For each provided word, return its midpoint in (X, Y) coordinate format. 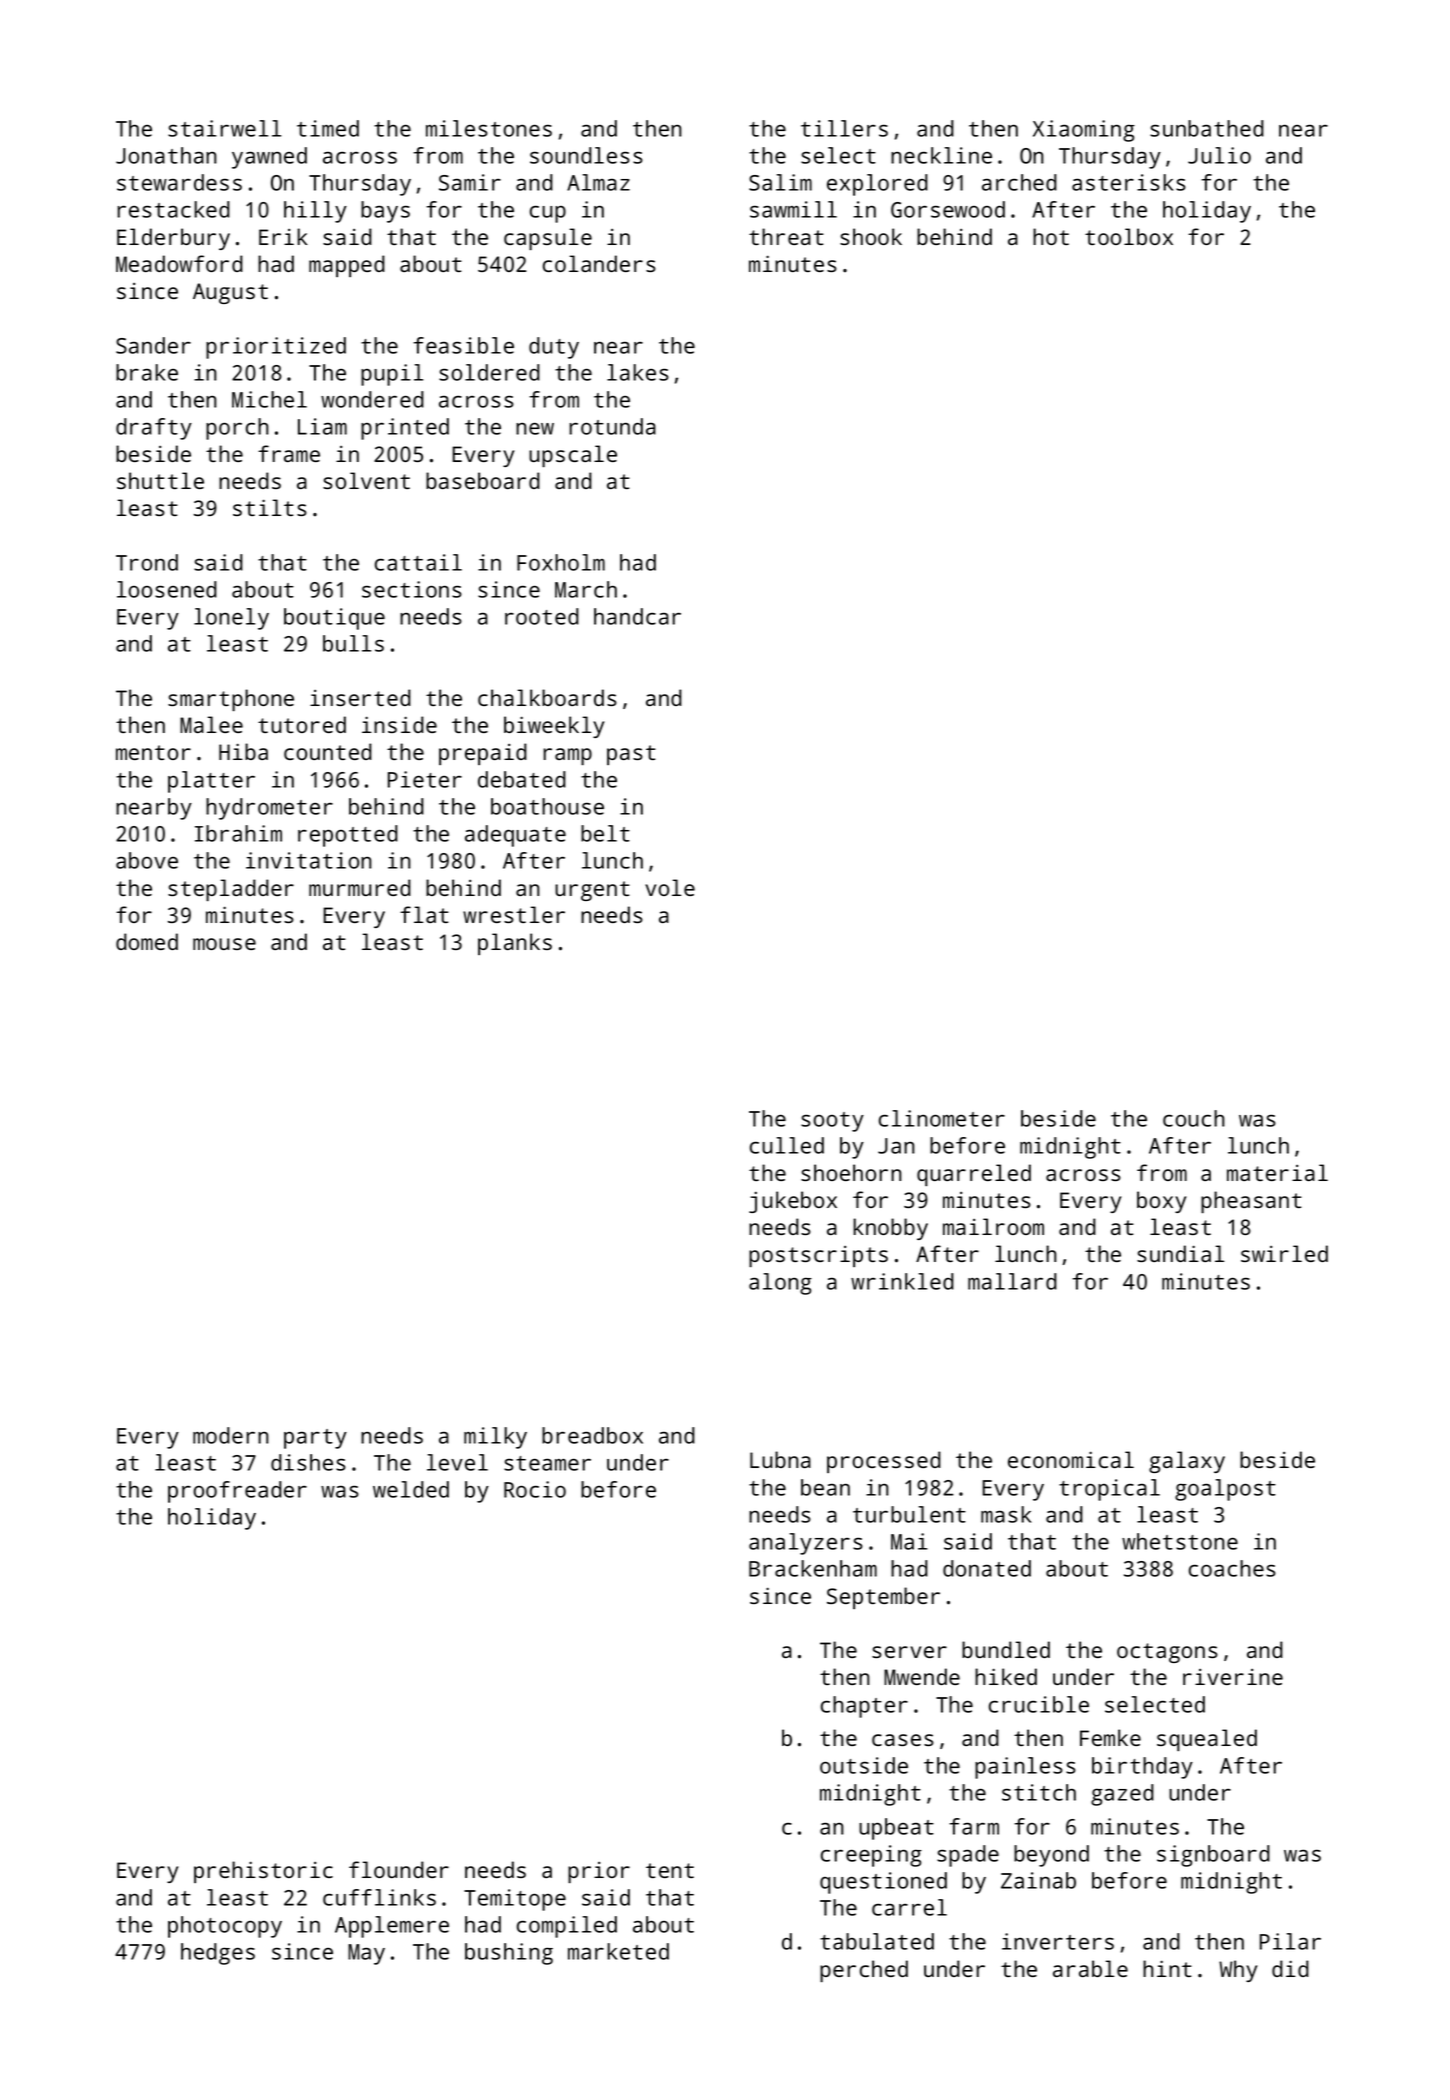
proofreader (237, 1492)
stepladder (231, 890)
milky (495, 1438)
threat (786, 236)
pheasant (1251, 1202)
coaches (1232, 1568)
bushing (509, 1954)
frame (289, 453)
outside (864, 1765)
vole (670, 887)
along (780, 1284)
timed (328, 128)
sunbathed (1207, 128)
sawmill (793, 209)
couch (1194, 1118)
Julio (1219, 155)
